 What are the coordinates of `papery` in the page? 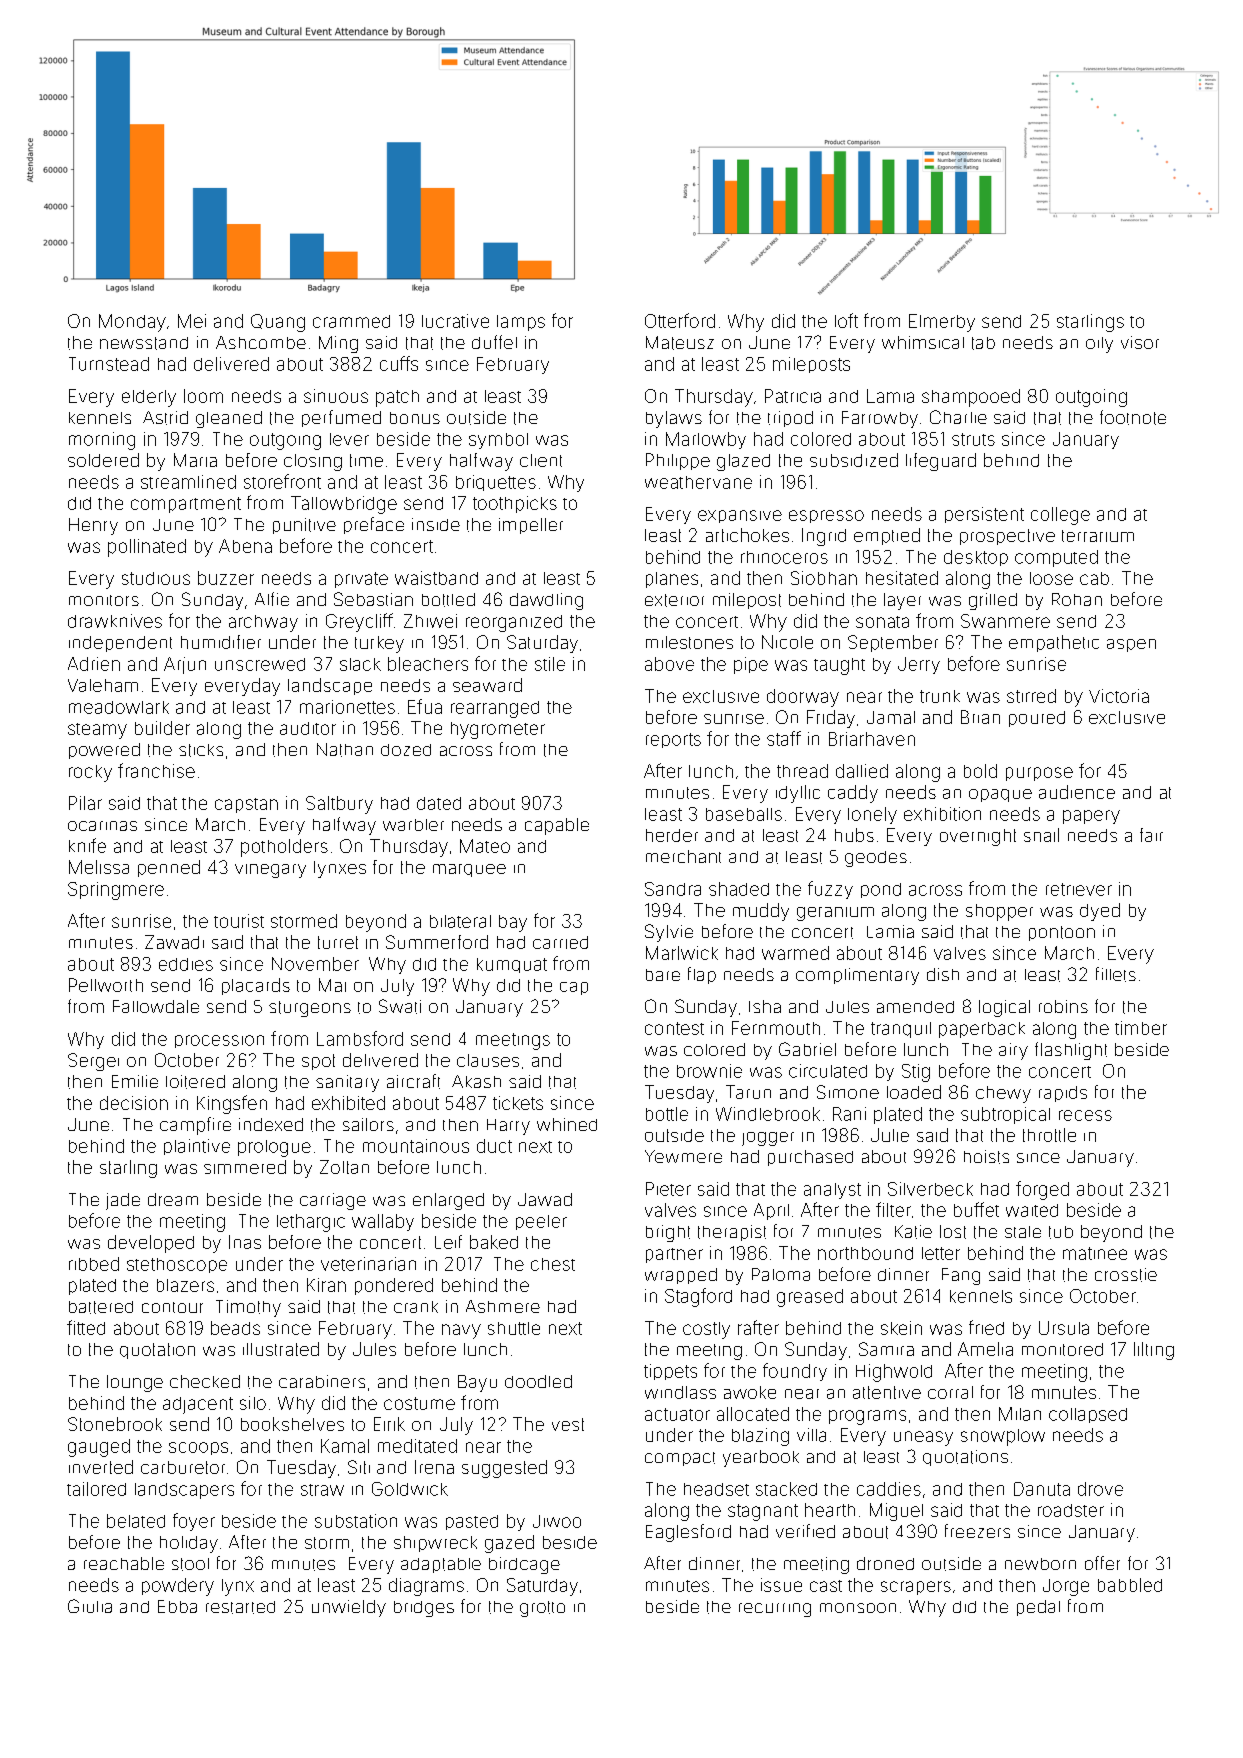 It's located at (1091, 817).
